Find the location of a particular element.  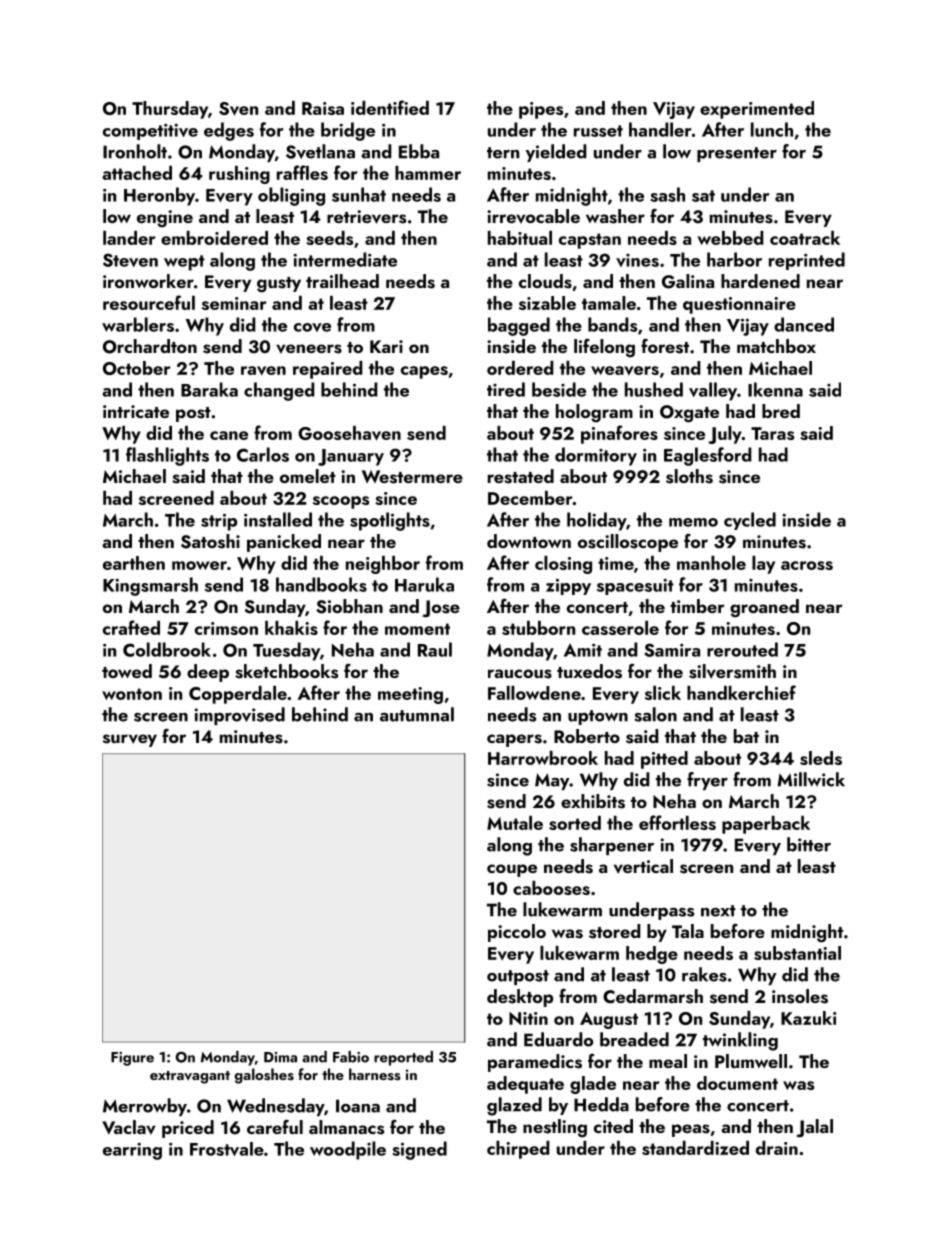

lunch is located at coordinates (772, 129).
